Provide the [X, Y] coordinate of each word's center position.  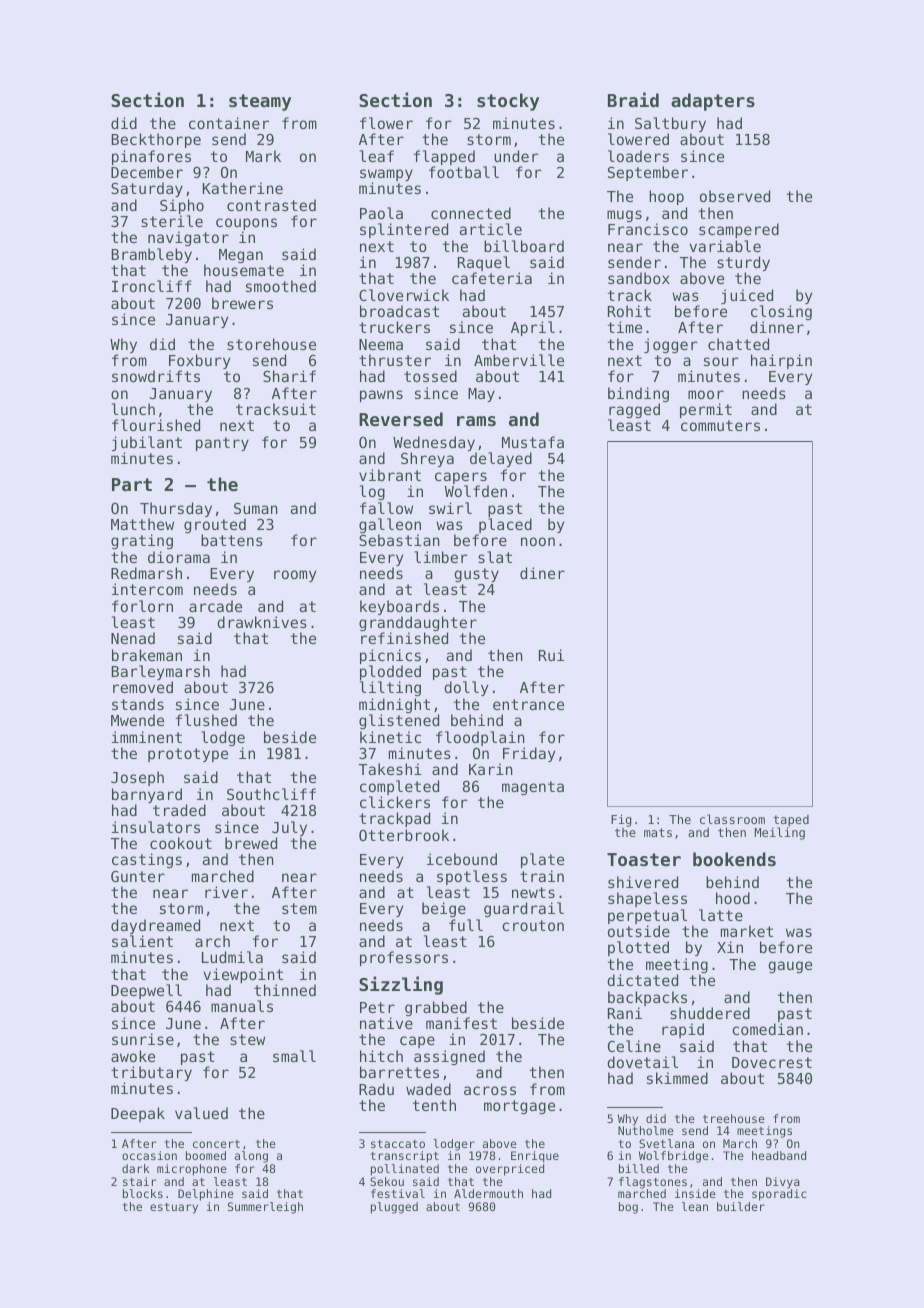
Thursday [176, 509]
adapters [713, 102]
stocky [508, 102]
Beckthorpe [156, 140]
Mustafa [533, 442]
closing [781, 313]
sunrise [143, 1039]
